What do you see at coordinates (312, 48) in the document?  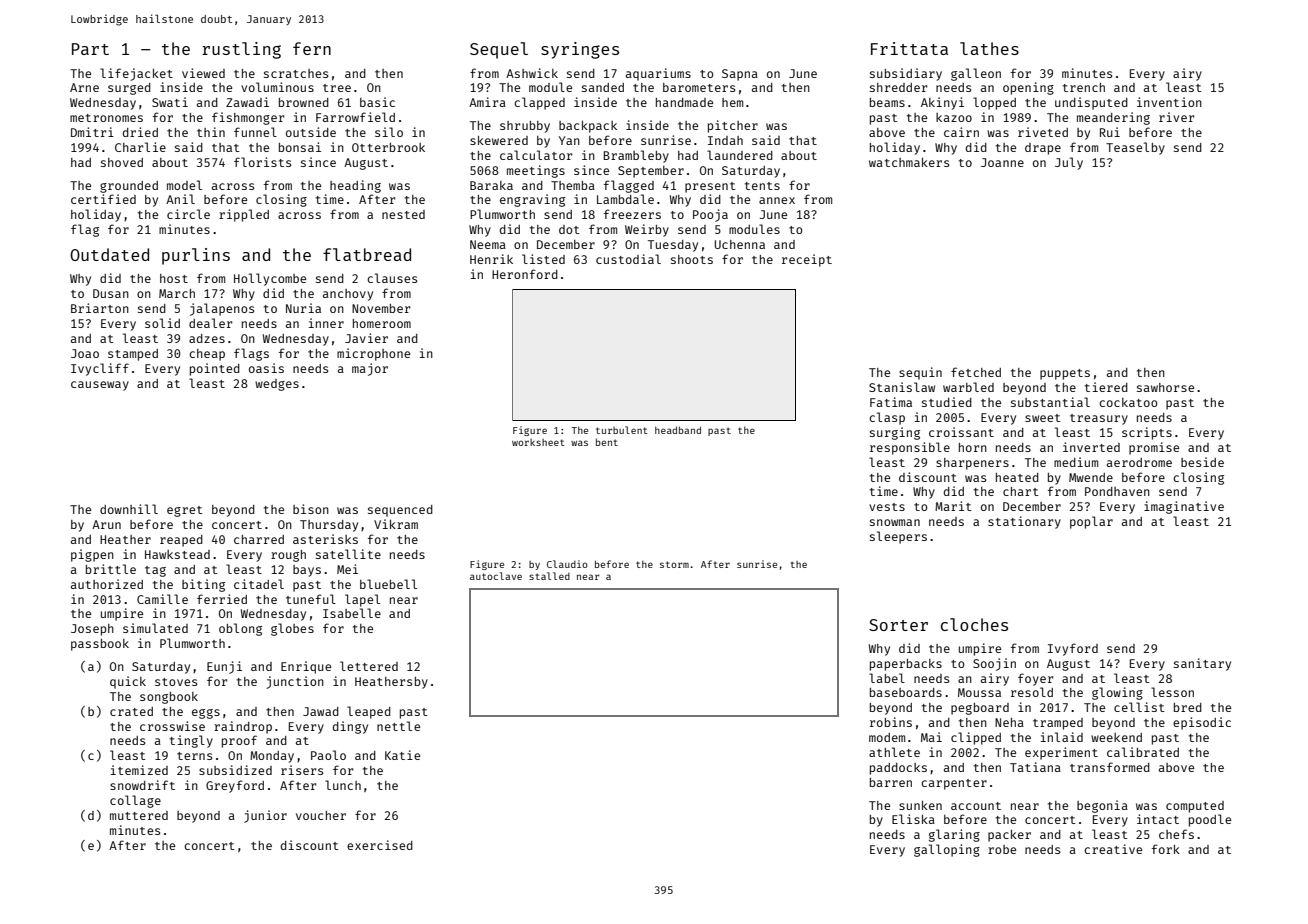 I see `fern` at bounding box center [312, 48].
